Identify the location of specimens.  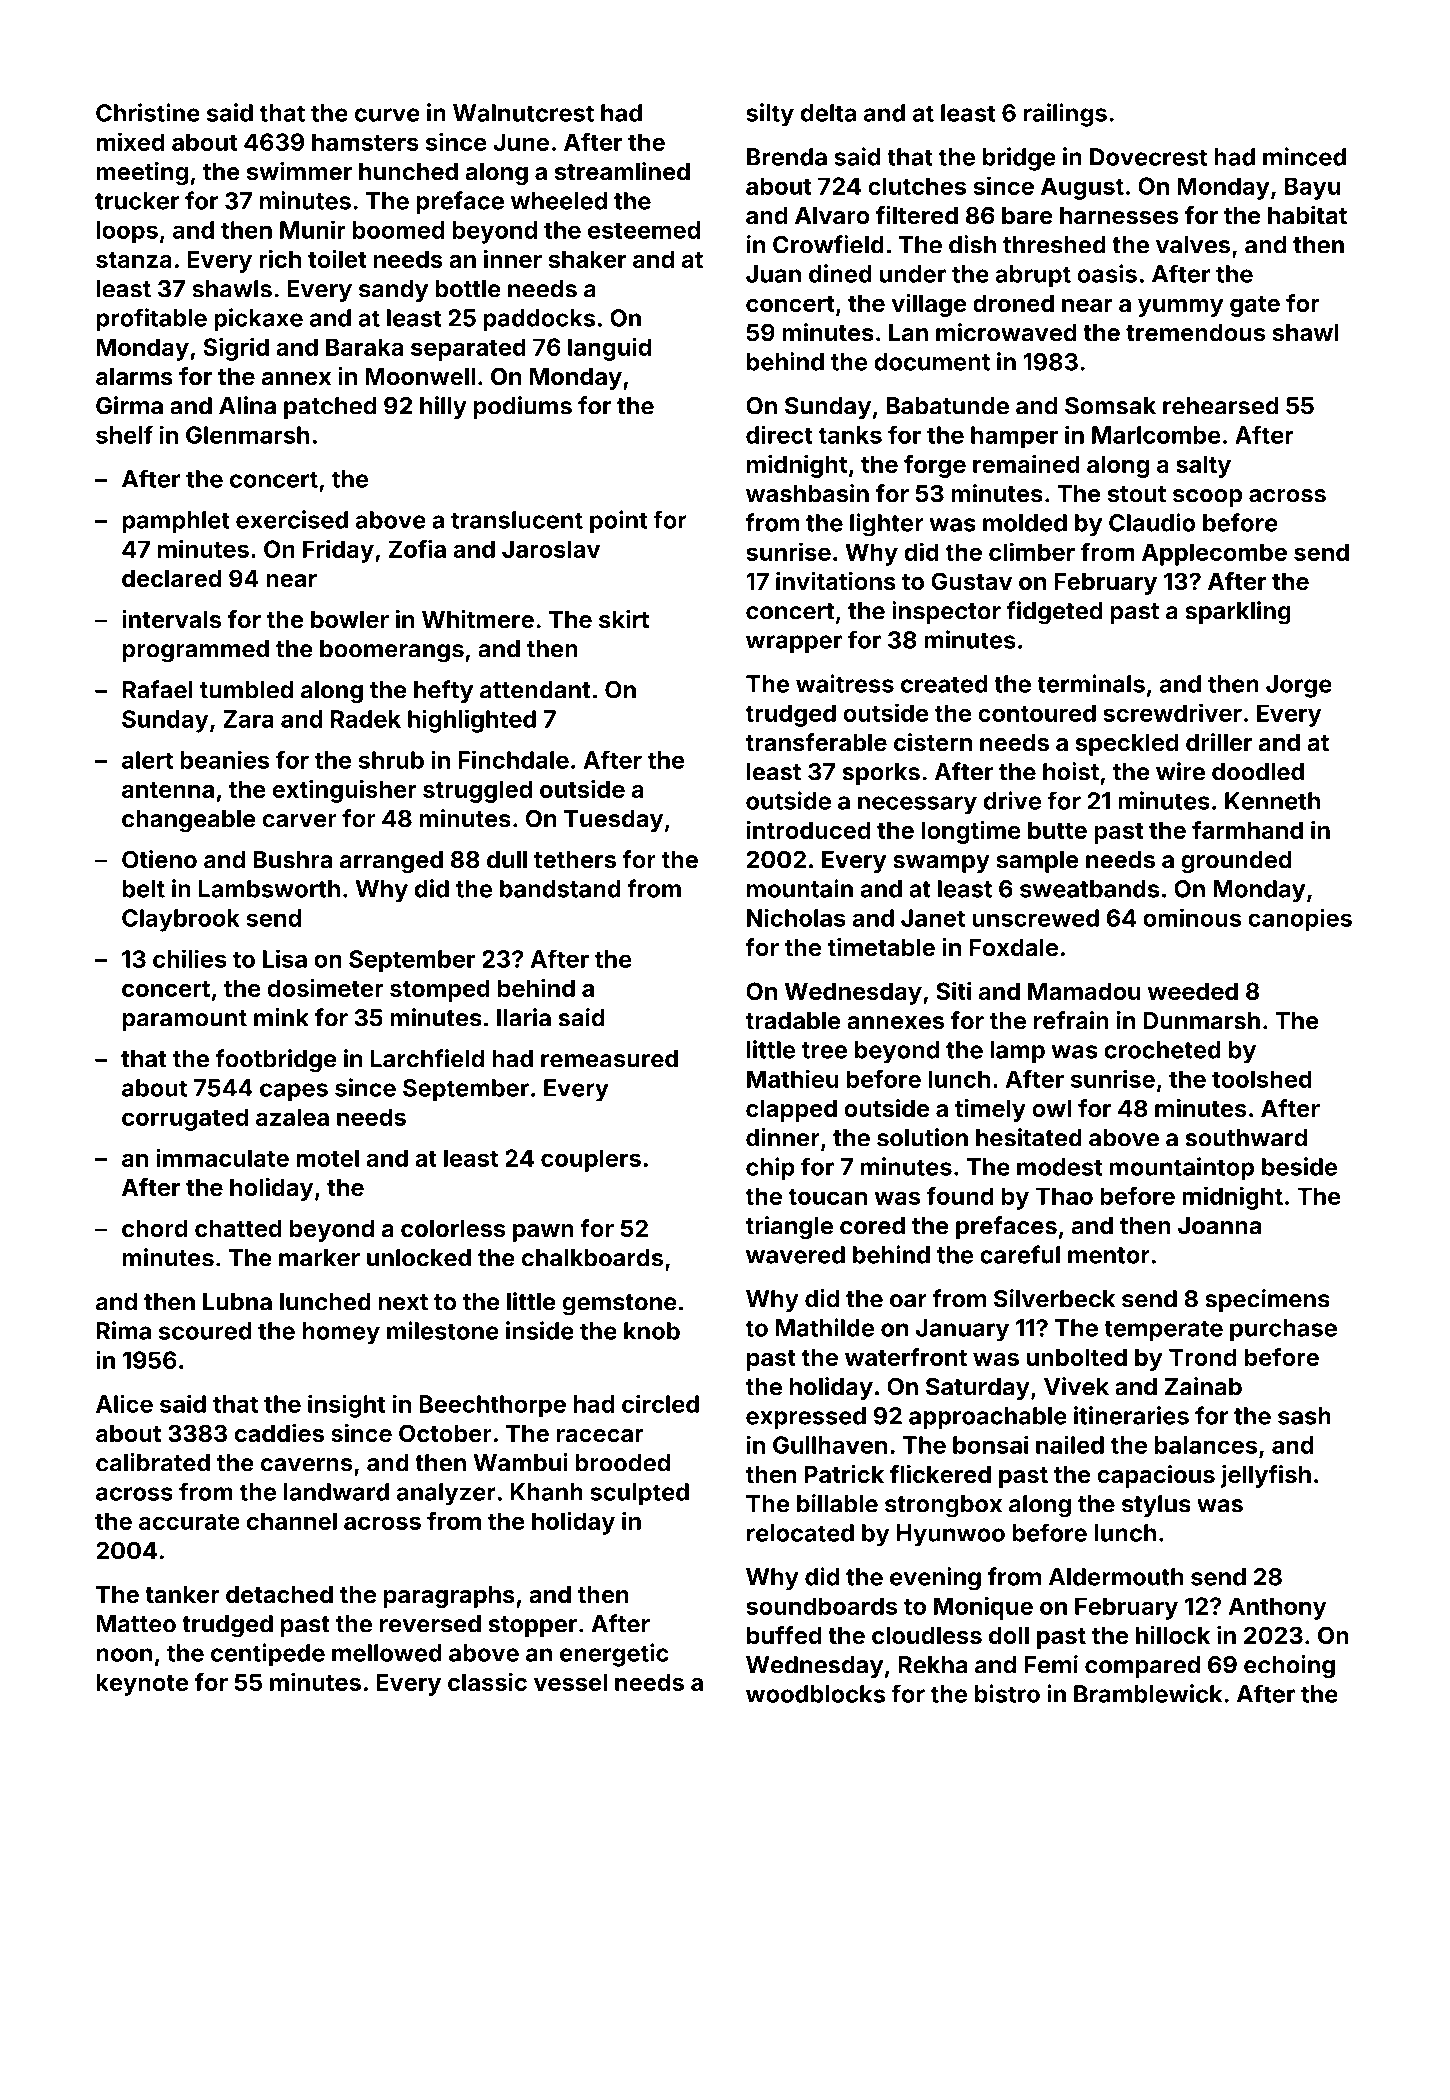
(1267, 1300).
